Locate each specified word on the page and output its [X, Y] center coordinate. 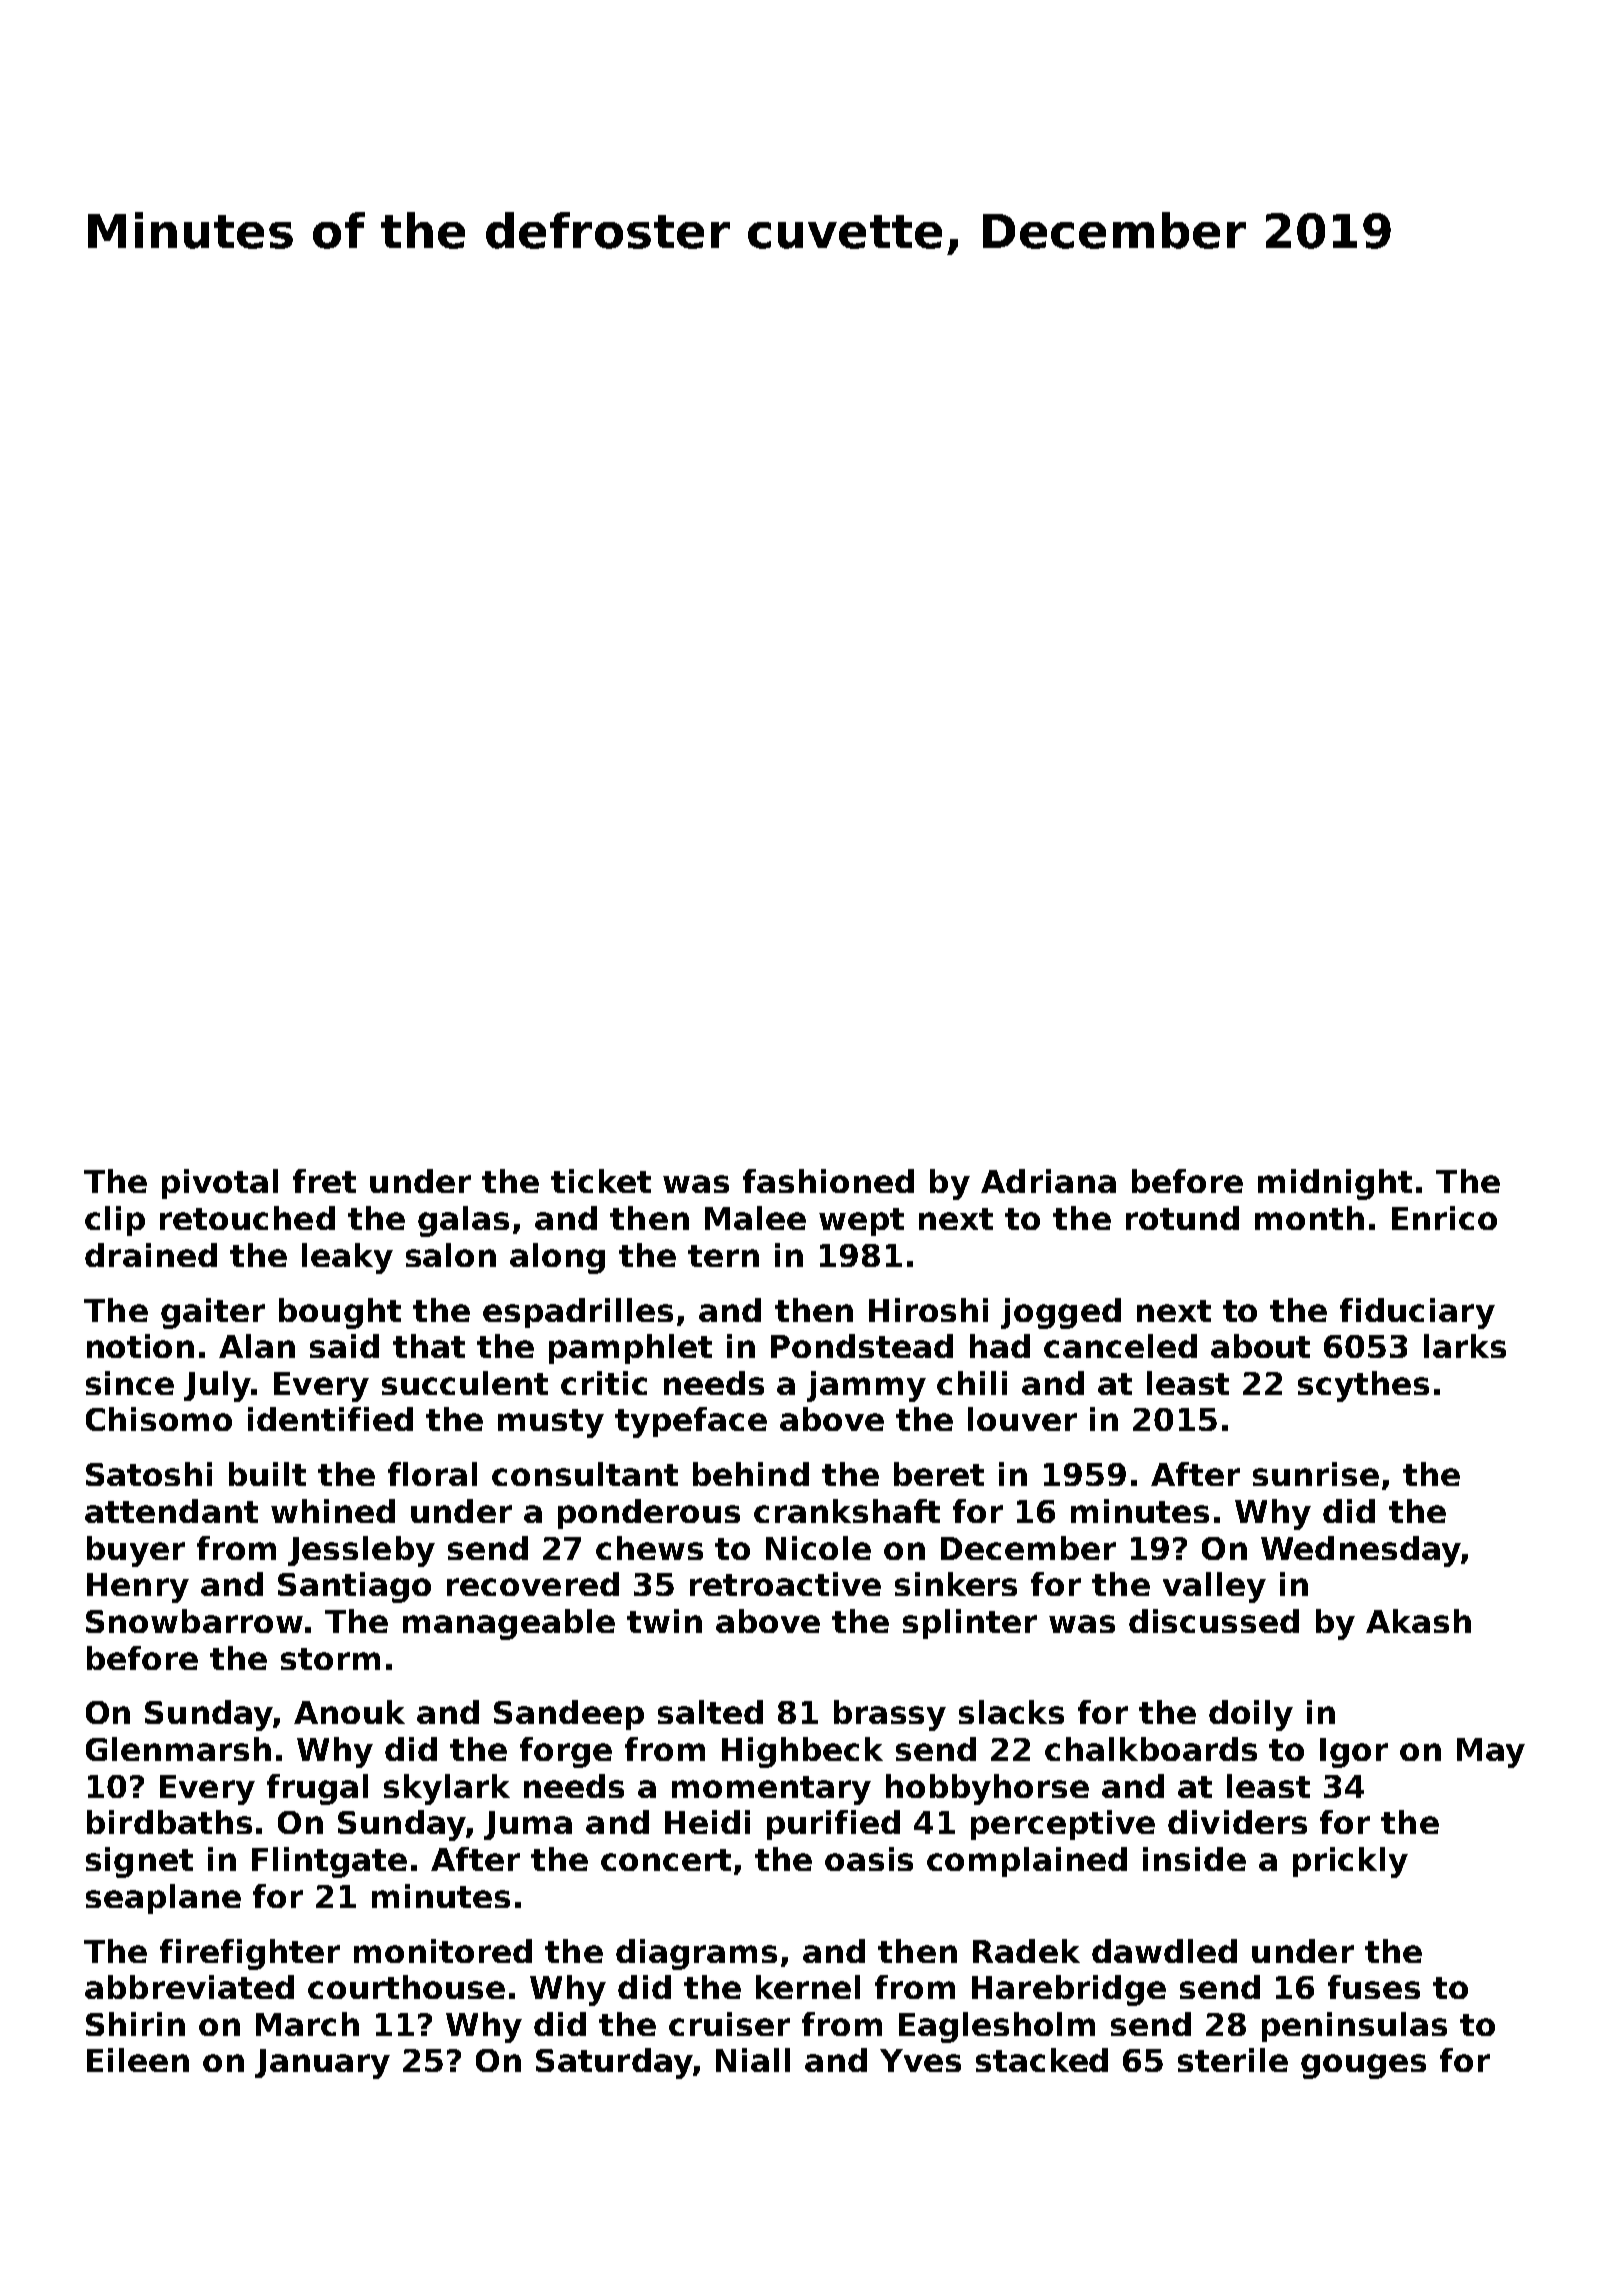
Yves [920, 2060]
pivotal [220, 1184]
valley [1214, 1587]
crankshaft [847, 1511]
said [344, 1346]
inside [1194, 1859]
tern [723, 1256]
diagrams [696, 1954]
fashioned [828, 1181]
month [1309, 1218]
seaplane [163, 1899]
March [307, 2024]
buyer [136, 1551]
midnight [1335, 1184]
